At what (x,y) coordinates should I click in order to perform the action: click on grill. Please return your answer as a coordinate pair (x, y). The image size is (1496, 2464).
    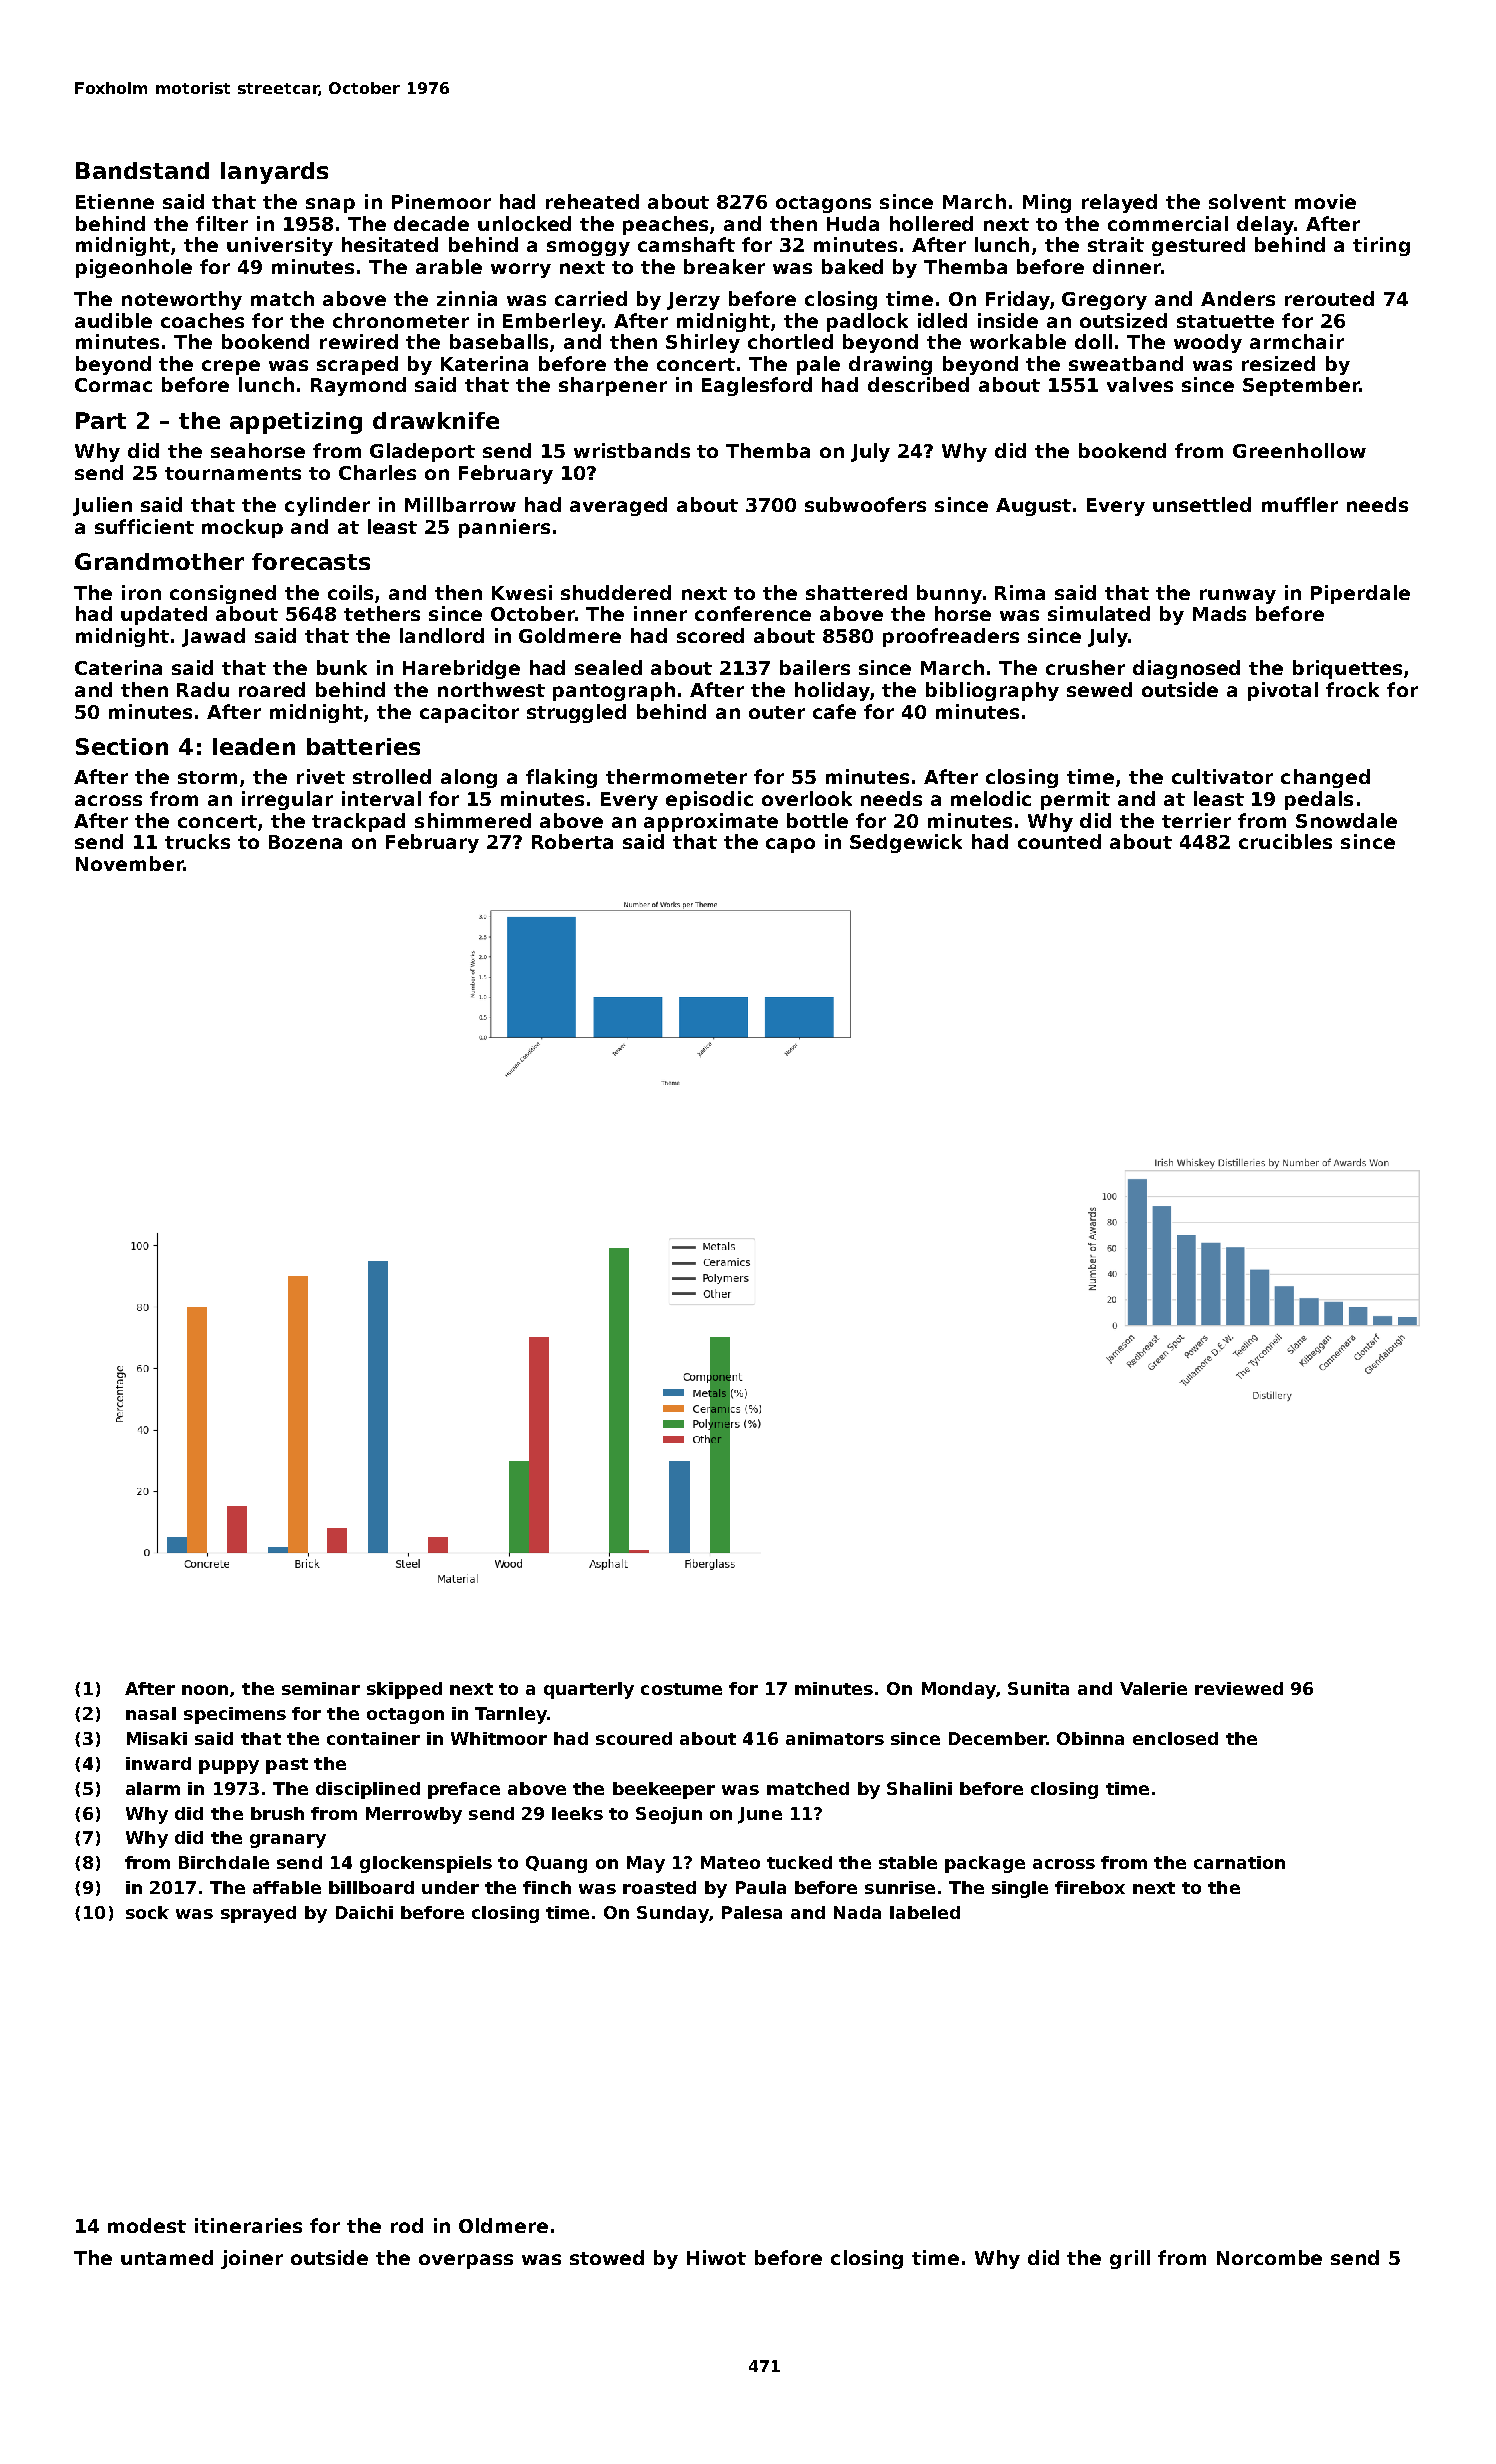
    Looking at the image, I should click on (1130, 2259).
